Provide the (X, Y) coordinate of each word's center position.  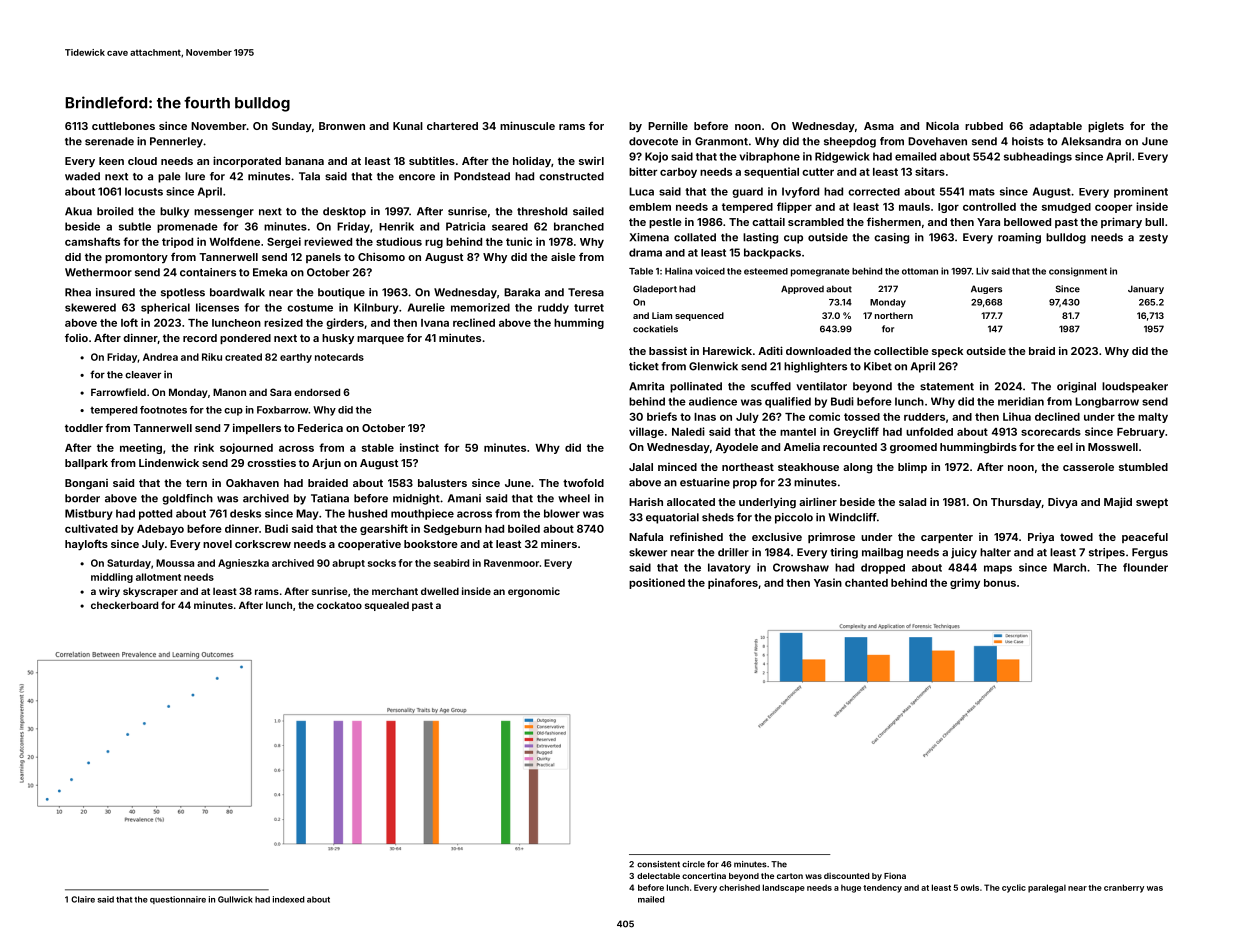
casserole (1088, 467)
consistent (658, 864)
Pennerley (176, 142)
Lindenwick (169, 462)
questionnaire (178, 900)
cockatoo (339, 605)
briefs (662, 416)
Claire (83, 899)
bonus (1000, 583)
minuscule (527, 125)
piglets (1106, 127)
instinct (419, 447)
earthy (296, 358)
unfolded (929, 431)
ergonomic (534, 592)
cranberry (1124, 888)
